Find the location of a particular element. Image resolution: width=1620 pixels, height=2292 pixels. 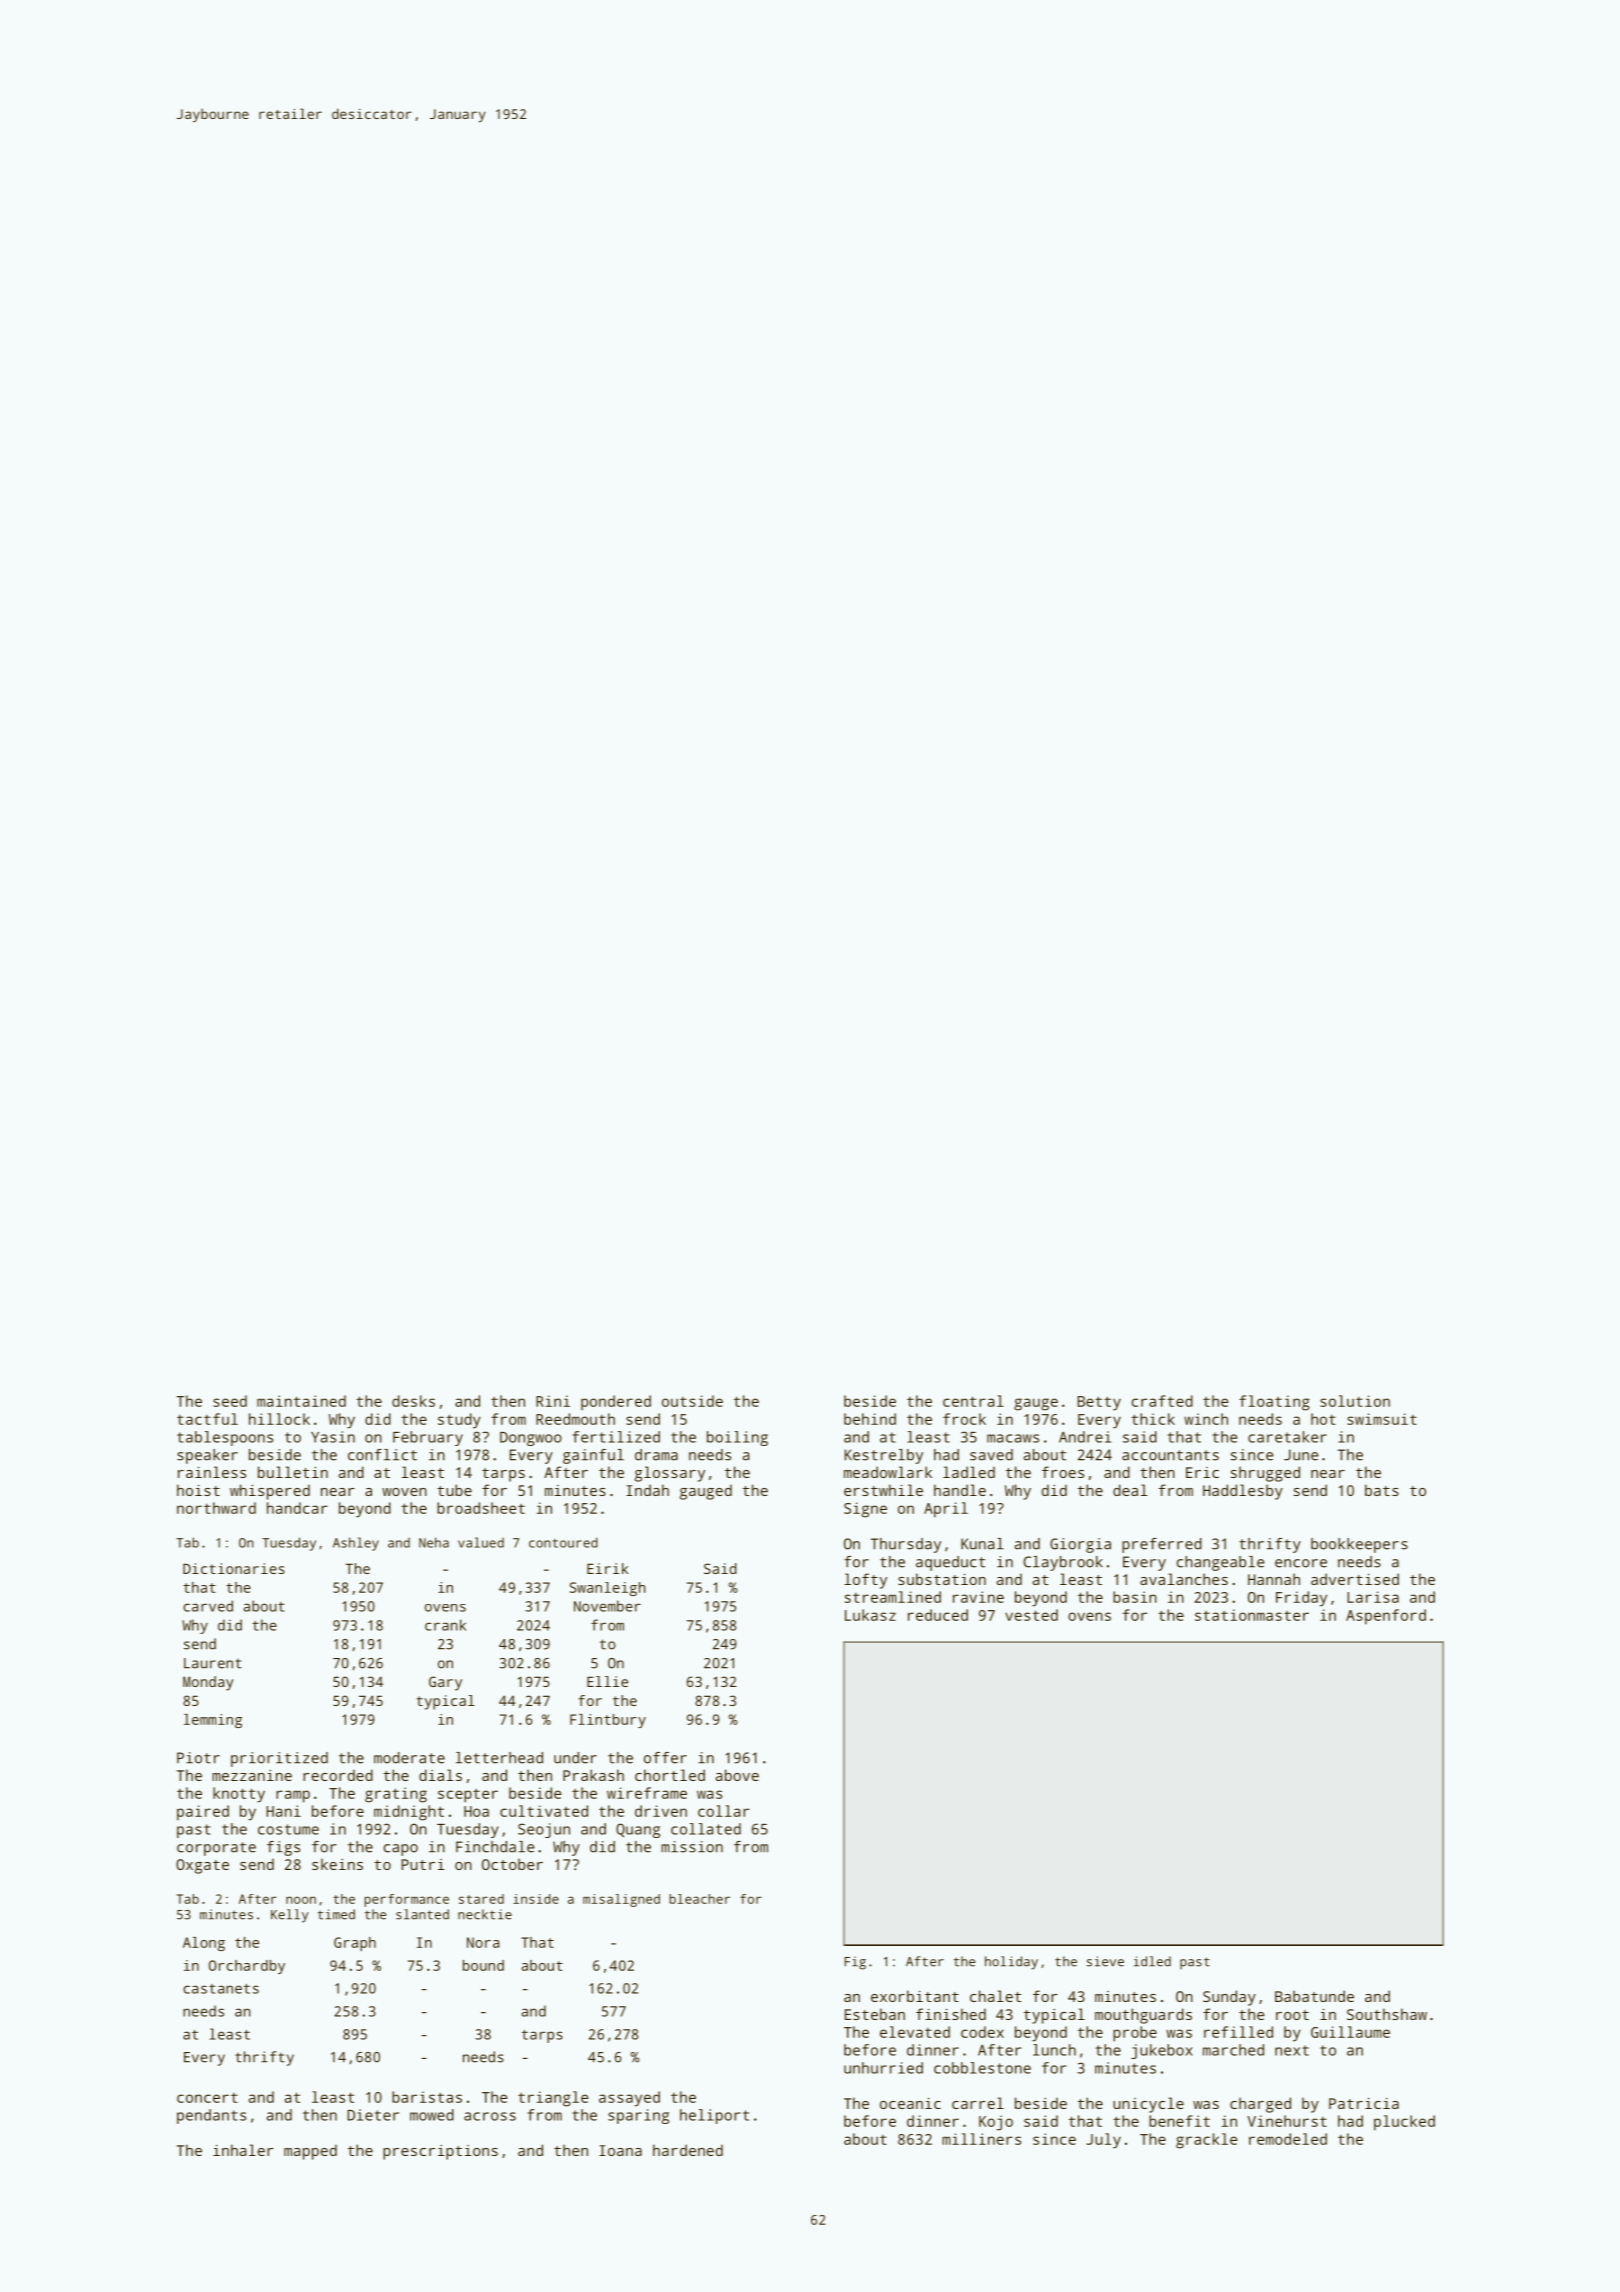

stationmaster is located at coordinates (1252, 1615).
